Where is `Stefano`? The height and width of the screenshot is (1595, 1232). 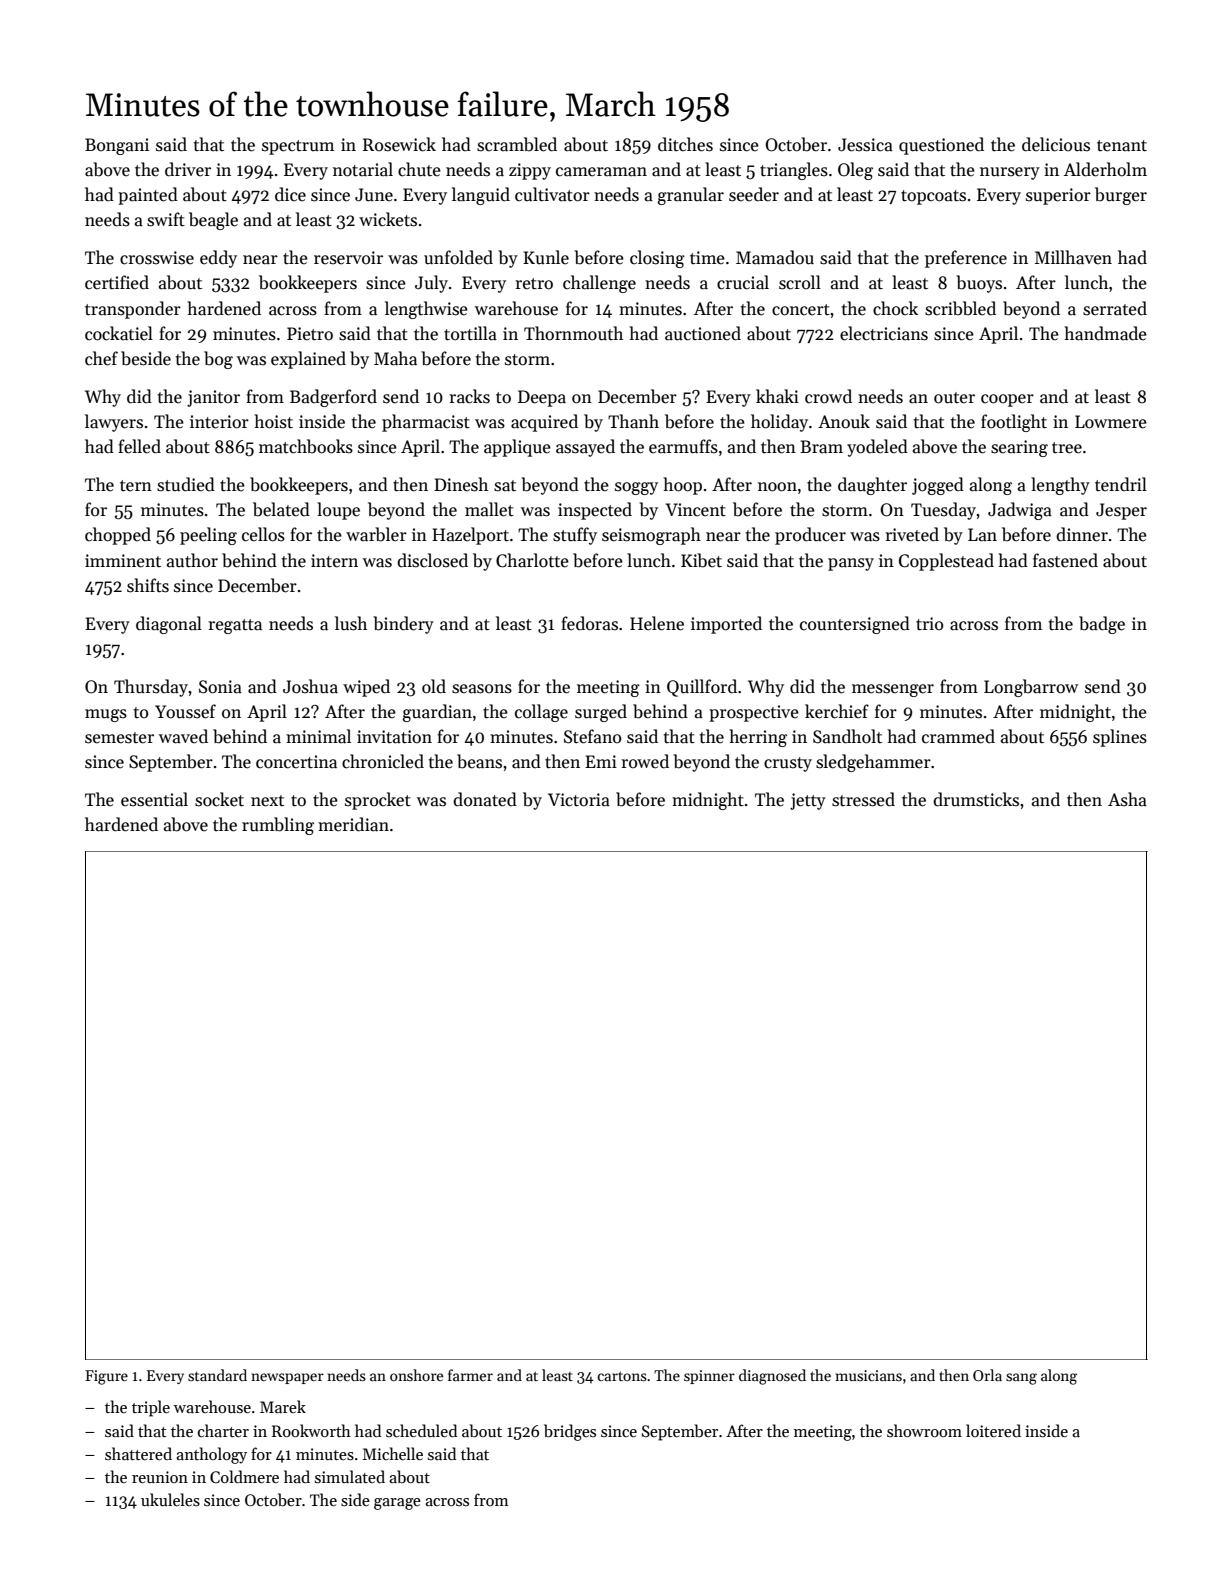
Stefano is located at coordinates (592, 736).
